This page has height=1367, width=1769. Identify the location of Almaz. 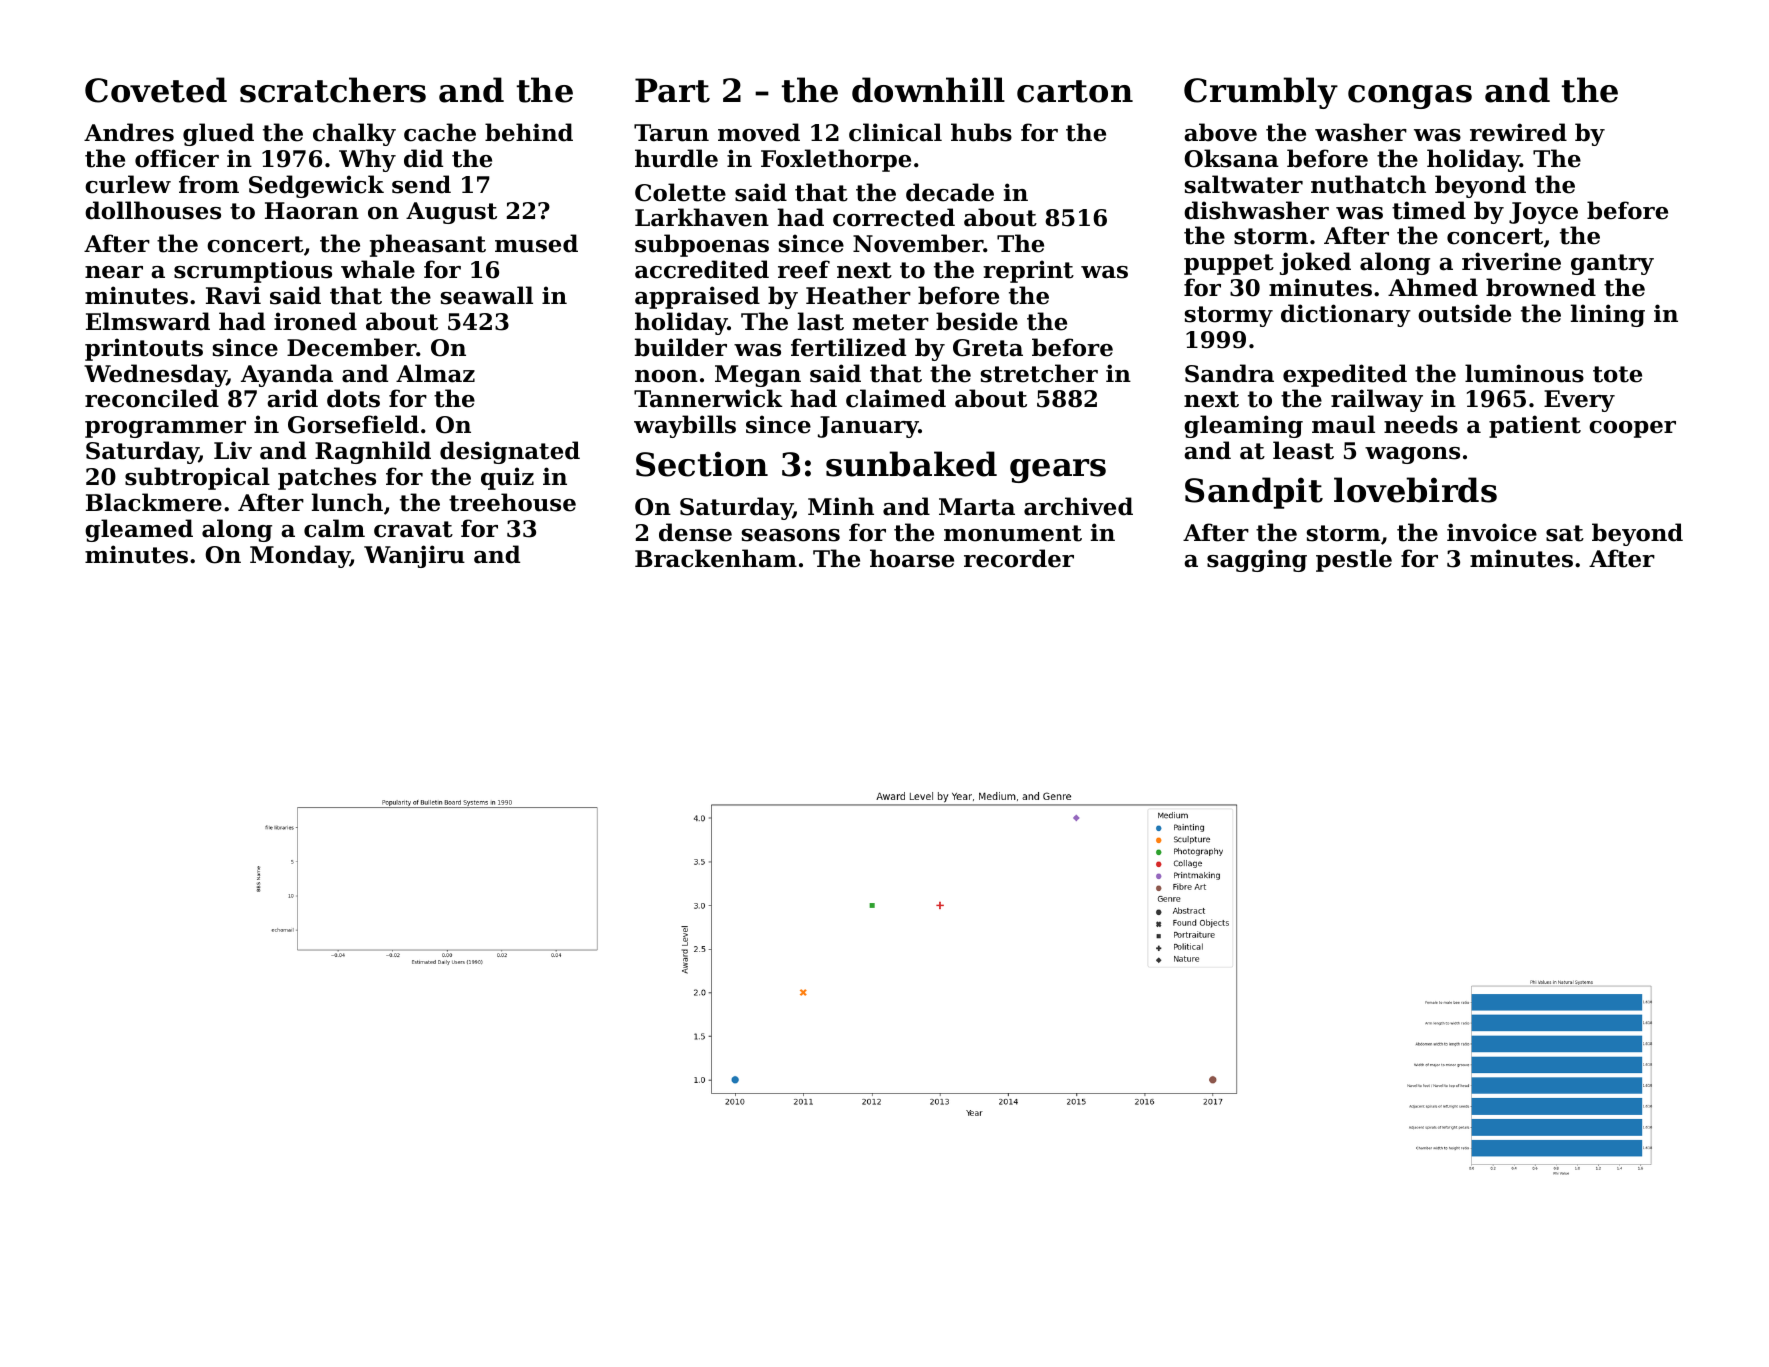
(435, 373).
